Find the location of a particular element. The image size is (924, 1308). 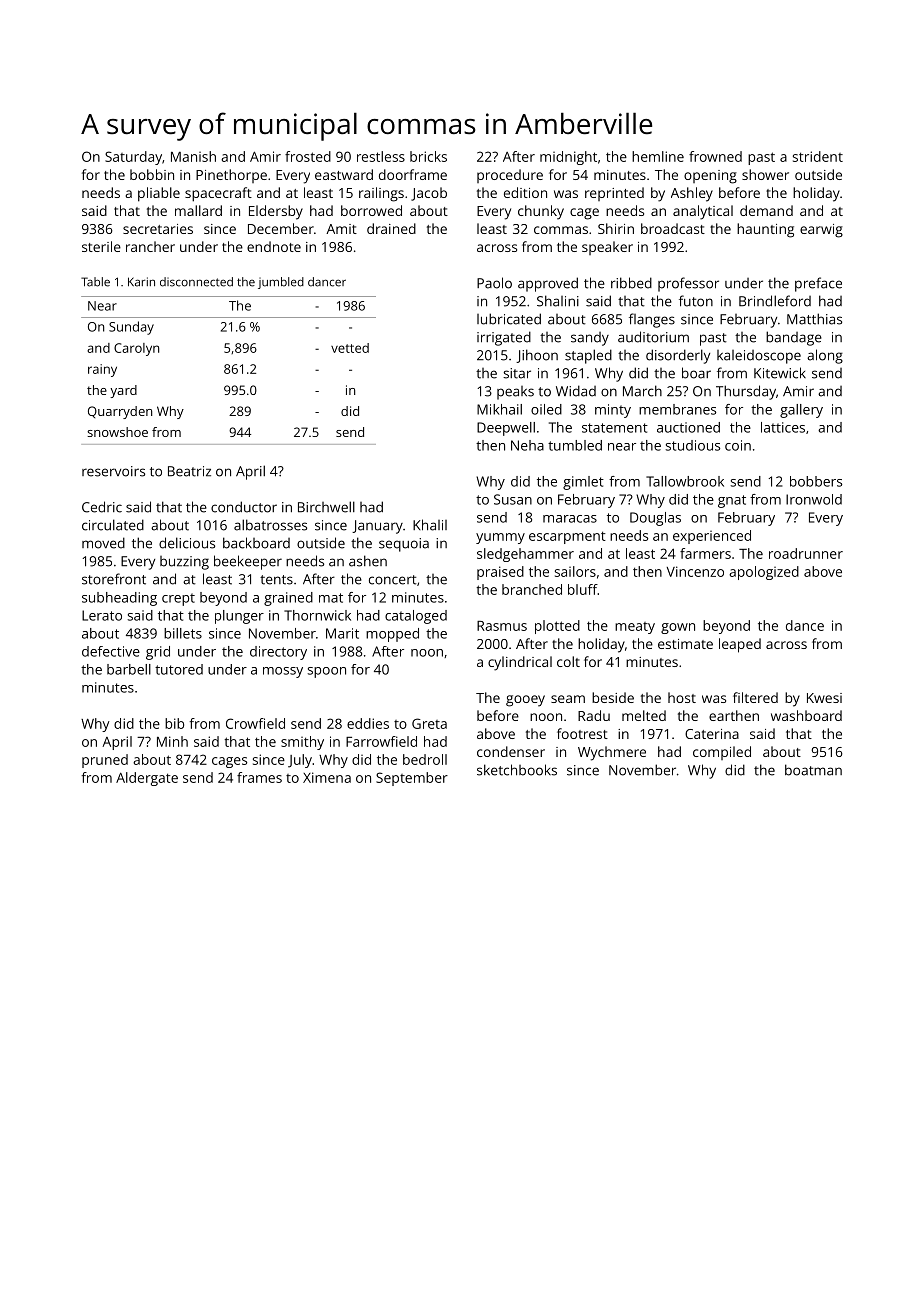

frowned is located at coordinates (715, 156).
